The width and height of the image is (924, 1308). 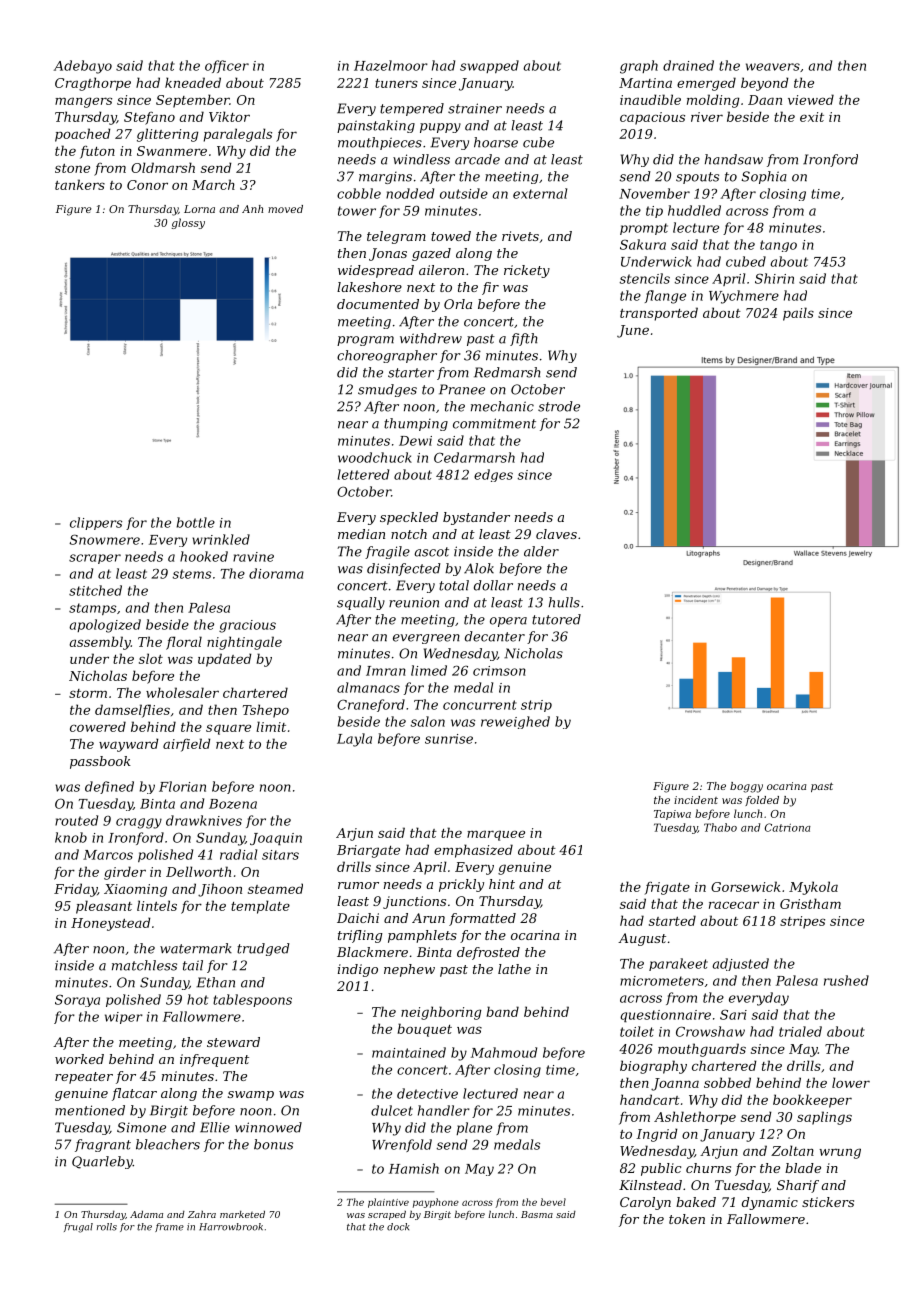 I want to click on Gorsewick, so click(x=746, y=886).
